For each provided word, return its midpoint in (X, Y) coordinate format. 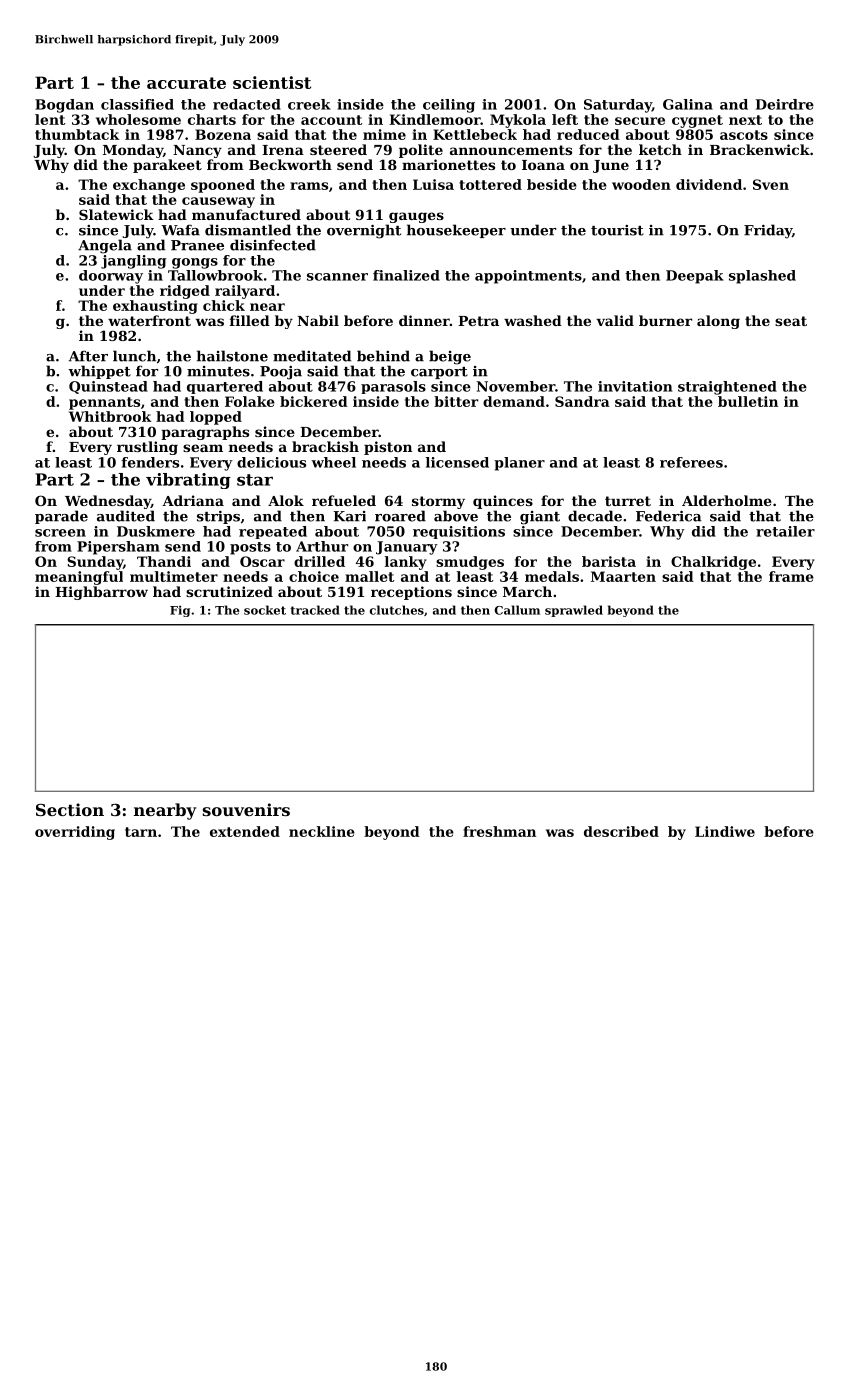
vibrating (188, 481)
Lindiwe (725, 831)
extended (245, 831)
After (88, 356)
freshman (499, 831)
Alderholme (727, 500)
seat (791, 321)
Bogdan (64, 106)
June (611, 166)
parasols (393, 387)
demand (514, 401)
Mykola (518, 121)
